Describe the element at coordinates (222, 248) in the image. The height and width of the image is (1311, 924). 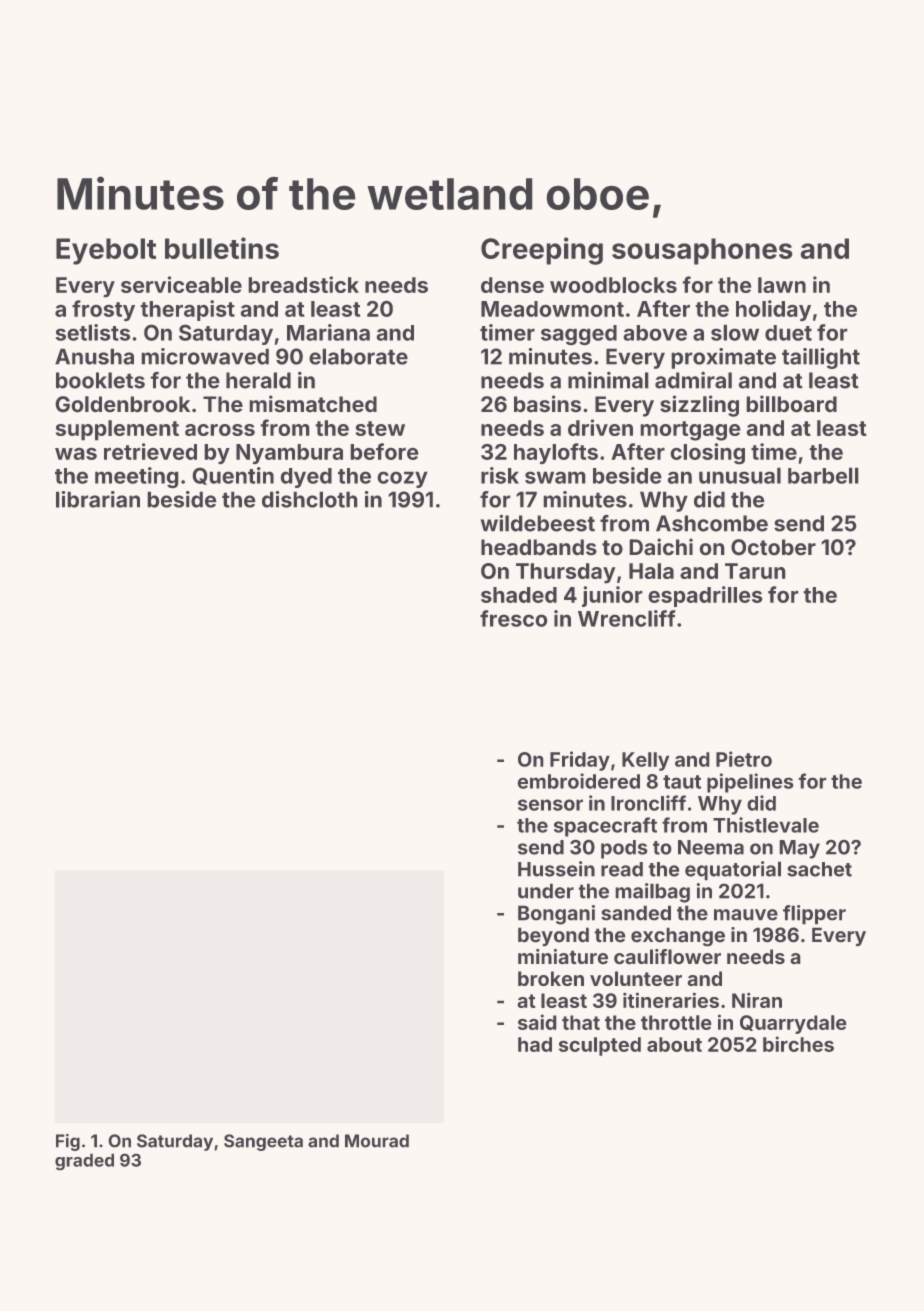
I see `bulletins` at that location.
